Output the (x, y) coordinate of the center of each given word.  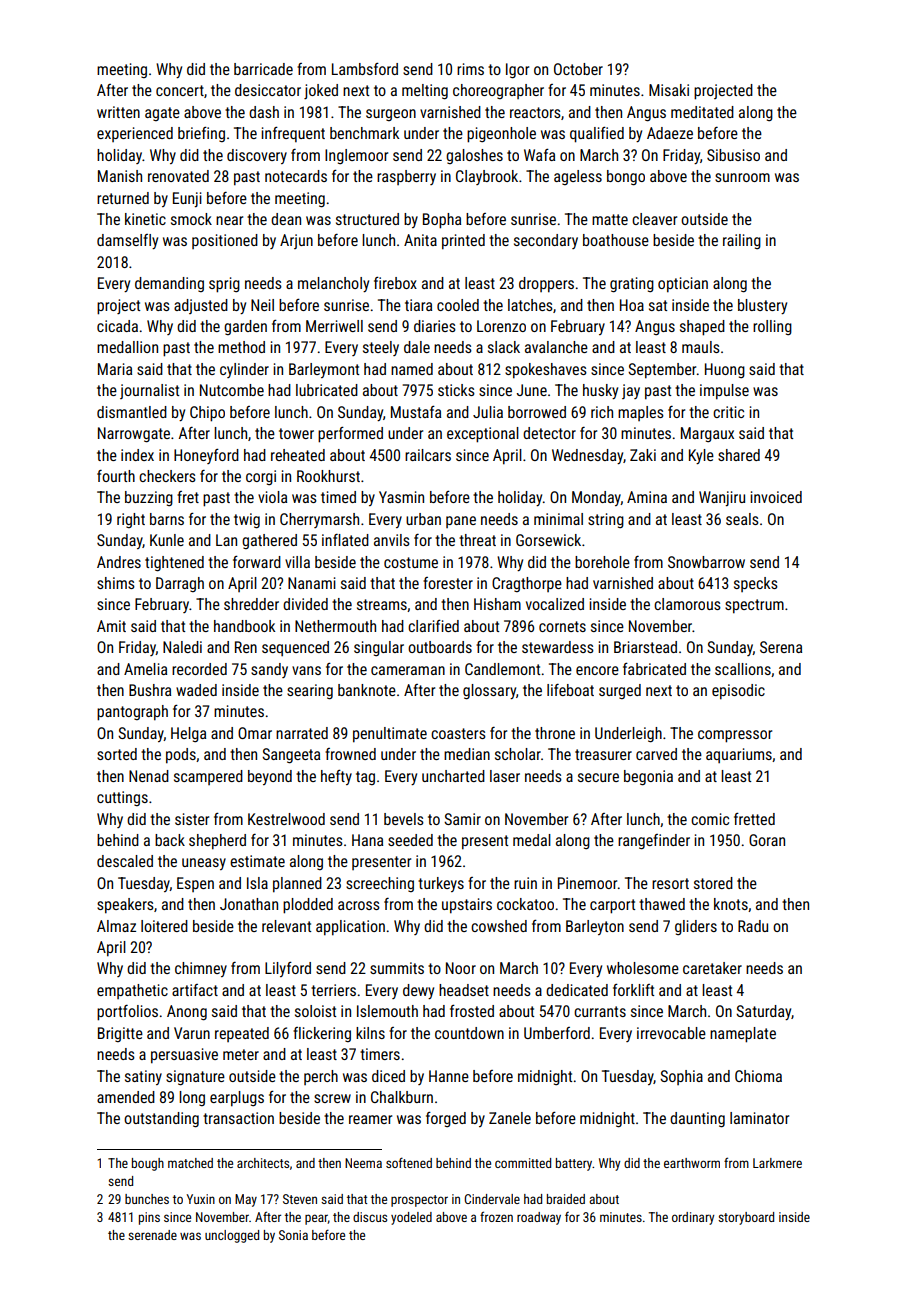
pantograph (132, 713)
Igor (517, 71)
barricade (263, 69)
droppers (546, 285)
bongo (626, 178)
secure (598, 777)
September (662, 371)
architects (263, 1163)
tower (296, 433)
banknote (367, 690)
